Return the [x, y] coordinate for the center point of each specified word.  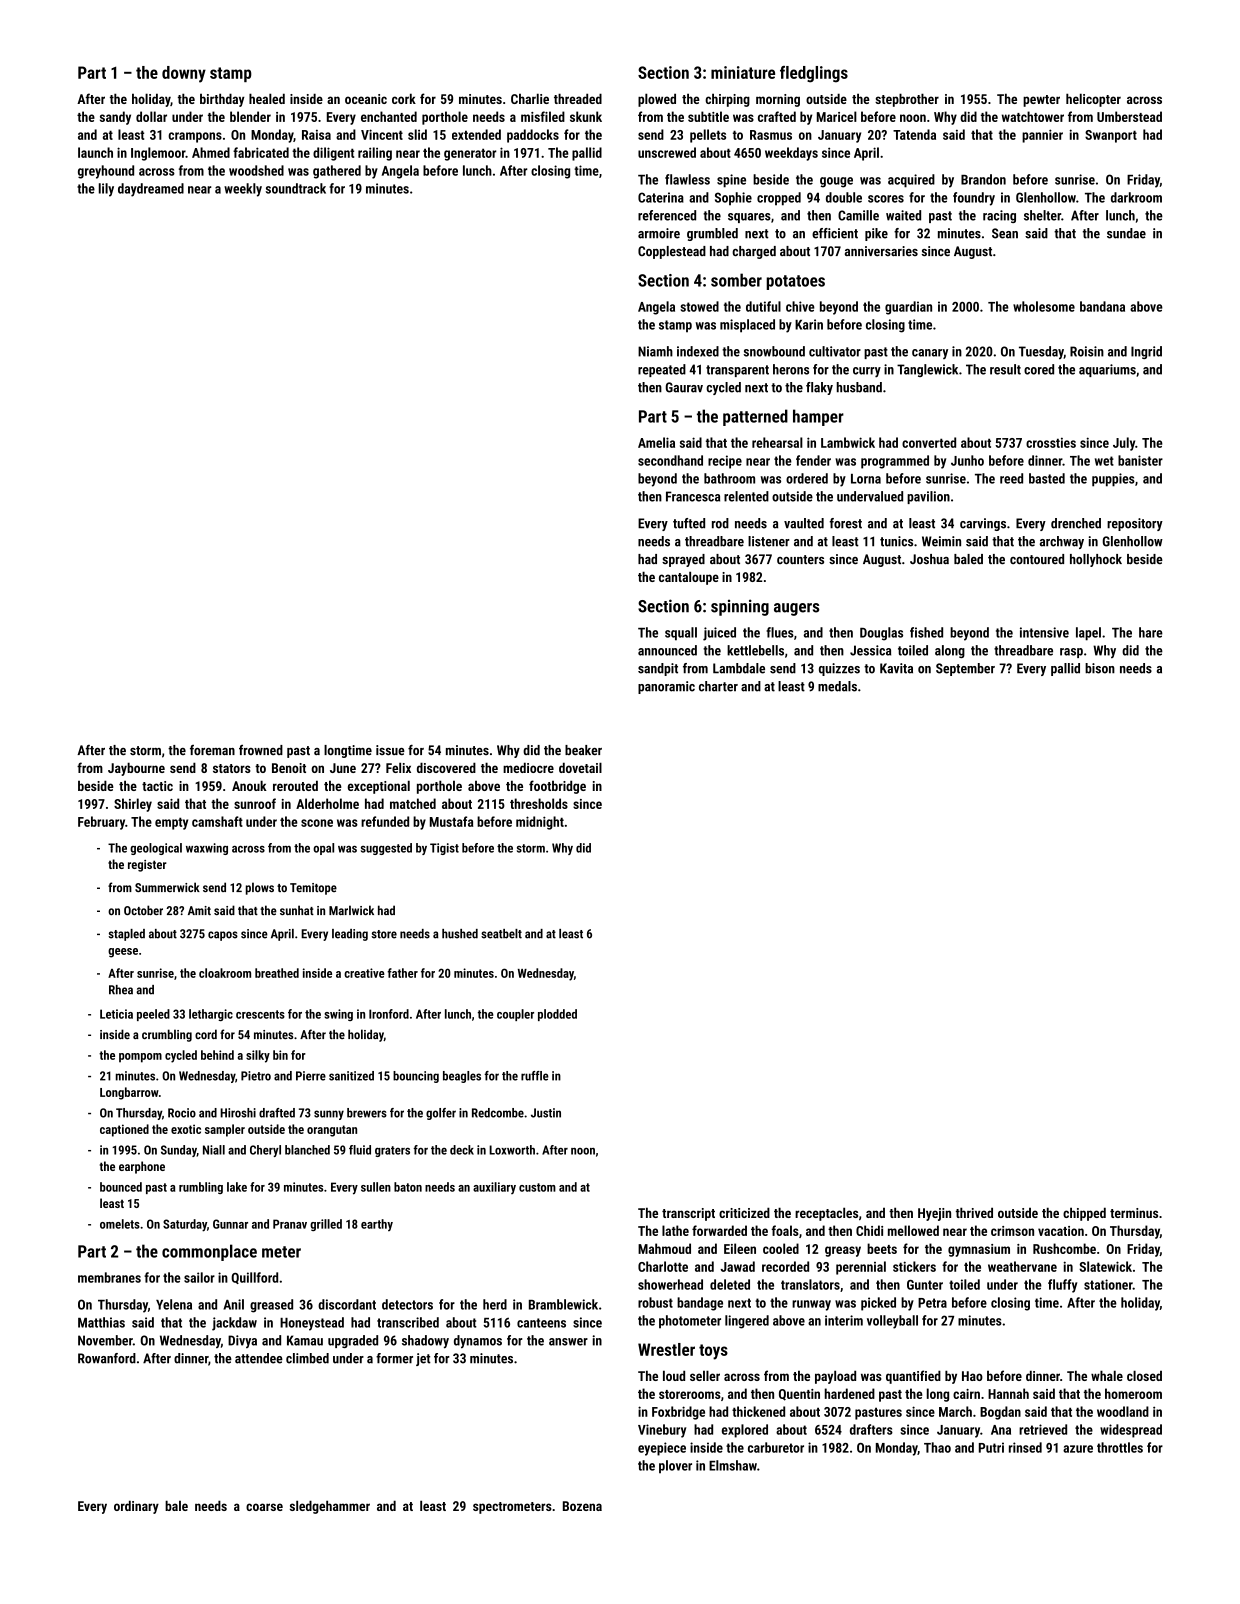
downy [184, 74]
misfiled [543, 116]
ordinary [136, 1507]
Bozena [582, 1506]
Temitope [313, 889]
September [965, 669]
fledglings [814, 74]
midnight [540, 823]
